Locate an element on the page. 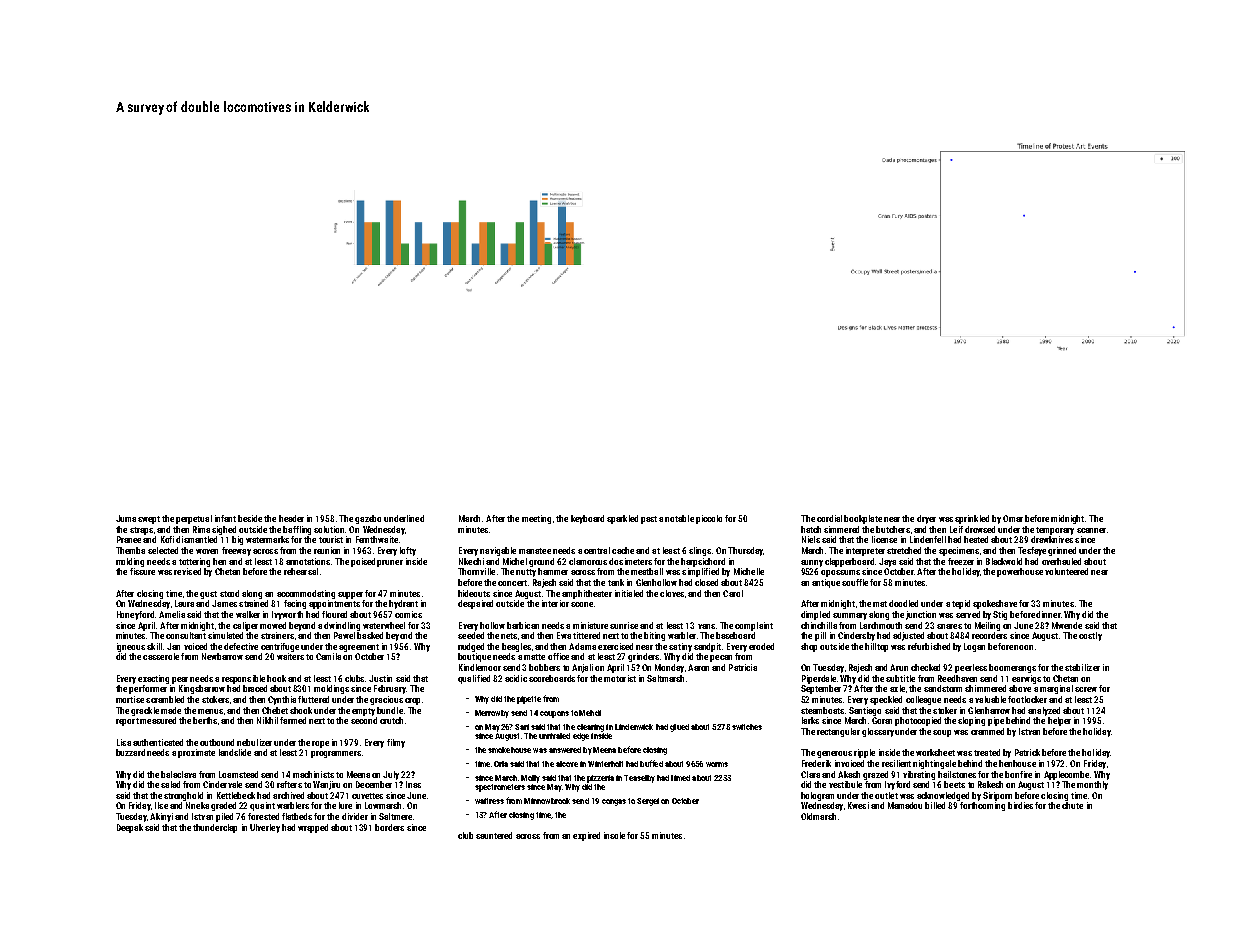 The width and height of the document is (1233, 952). accommodating is located at coordinates (306, 594).
